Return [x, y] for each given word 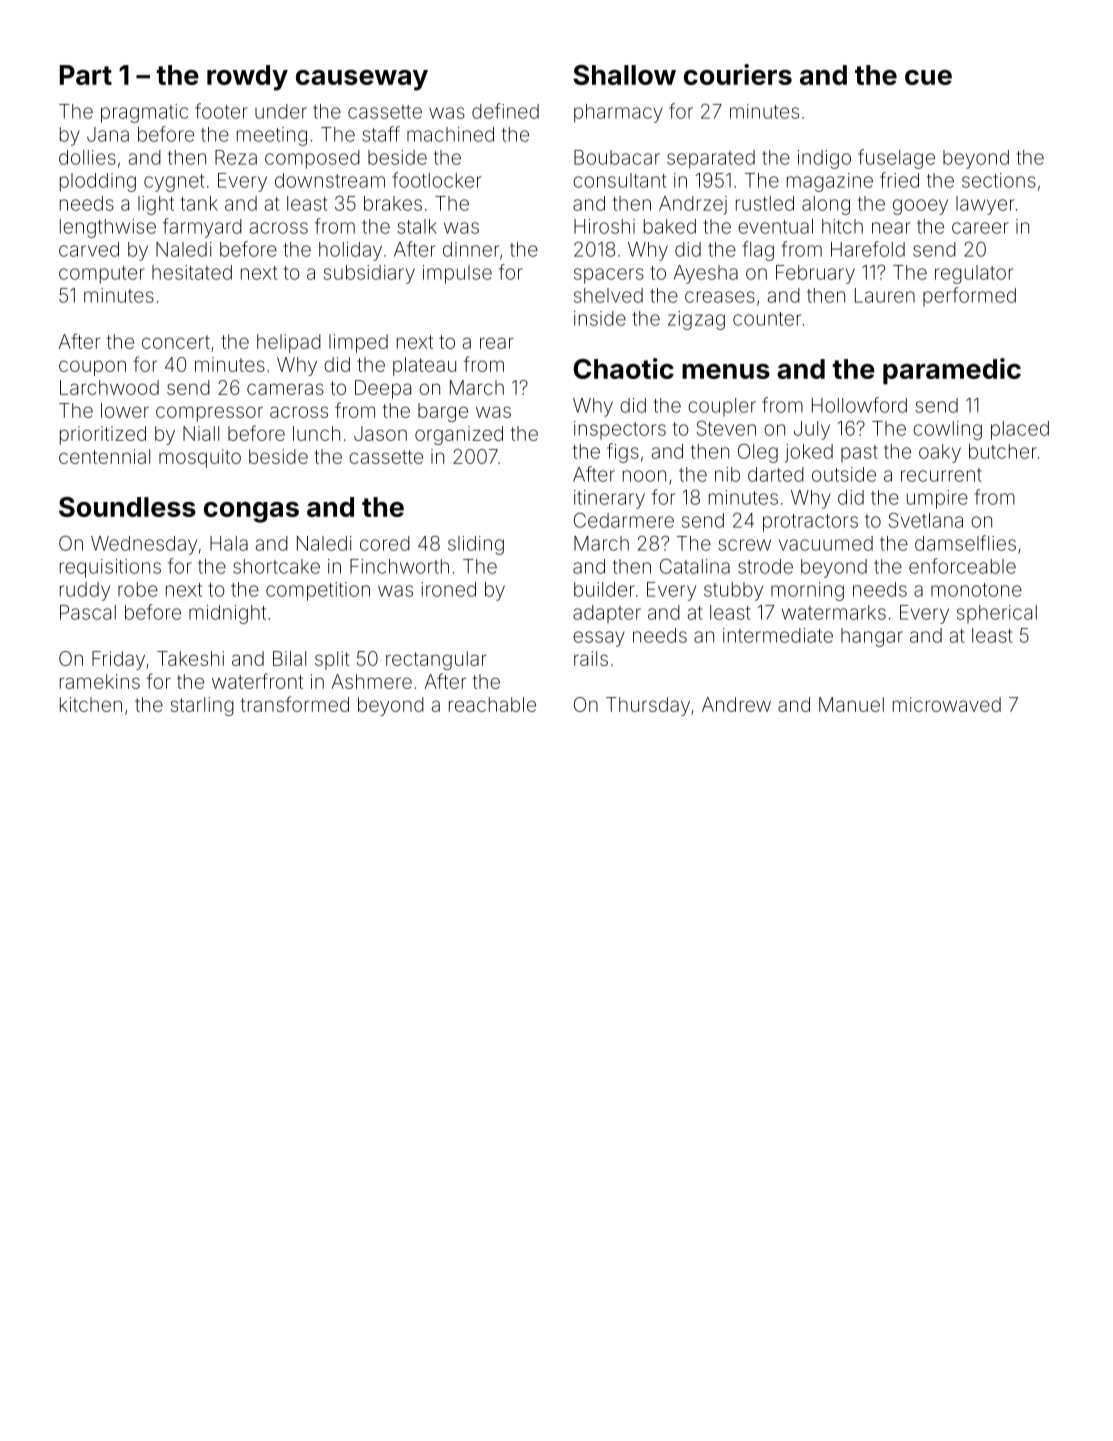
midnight [227, 614]
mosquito [200, 458]
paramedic [952, 371]
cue [928, 77]
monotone [976, 590]
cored [385, 543]
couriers [738, 74]
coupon [92, 368]
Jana [108, 134]
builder [604, 589]
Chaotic [623, 368]
